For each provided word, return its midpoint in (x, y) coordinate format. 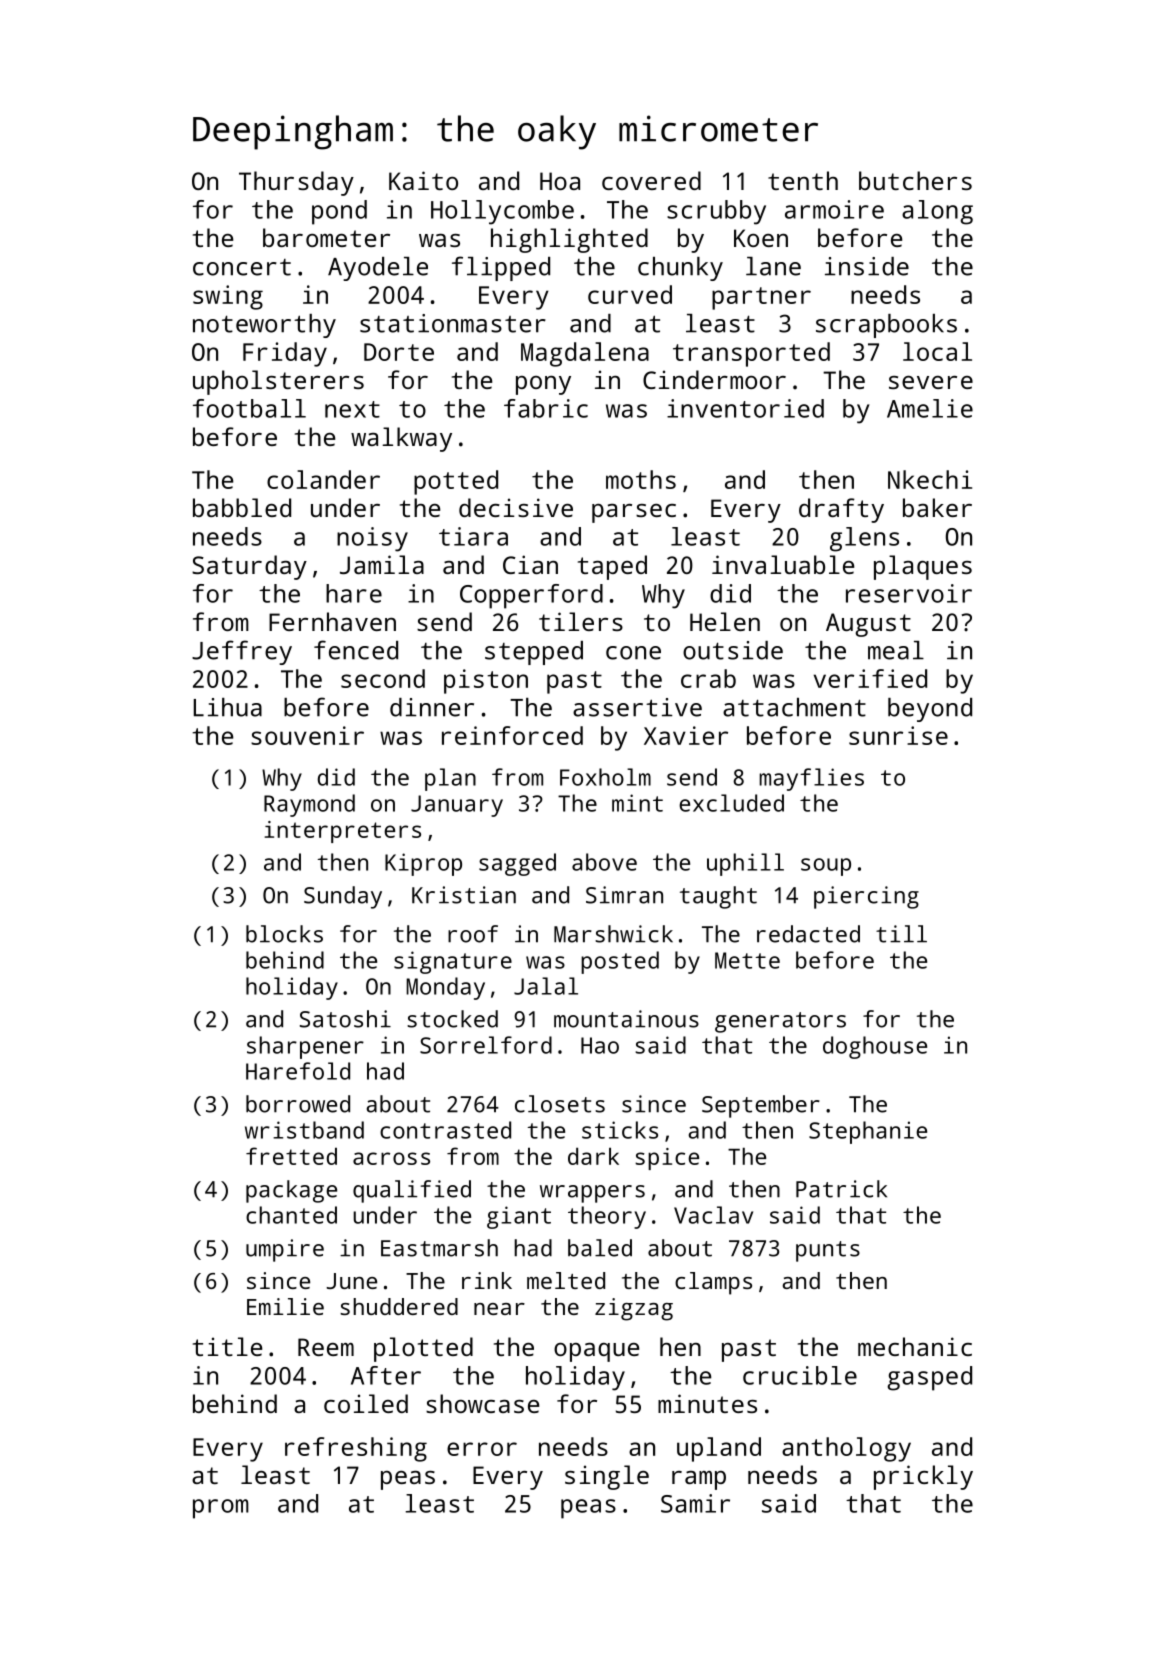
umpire (285, 1250)
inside (867, 266)
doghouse (875, 1047)
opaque (596, 1352)
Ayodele (378, 269)
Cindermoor (714, 379)
